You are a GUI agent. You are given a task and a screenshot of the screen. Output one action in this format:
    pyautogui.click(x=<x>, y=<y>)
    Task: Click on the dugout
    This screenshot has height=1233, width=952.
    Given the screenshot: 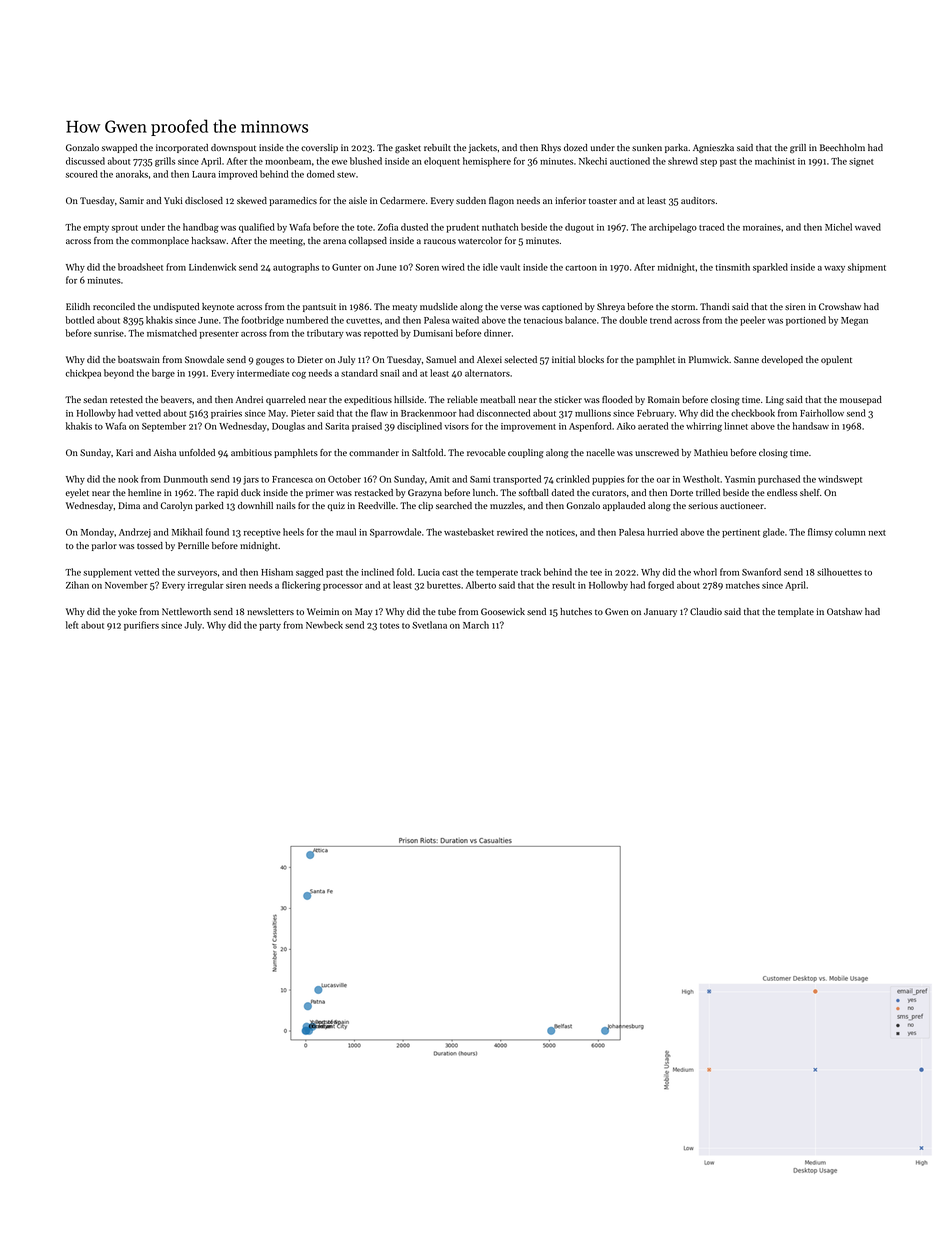 What is the action you would take?
    pyautogui.click(x=579, y=228)
